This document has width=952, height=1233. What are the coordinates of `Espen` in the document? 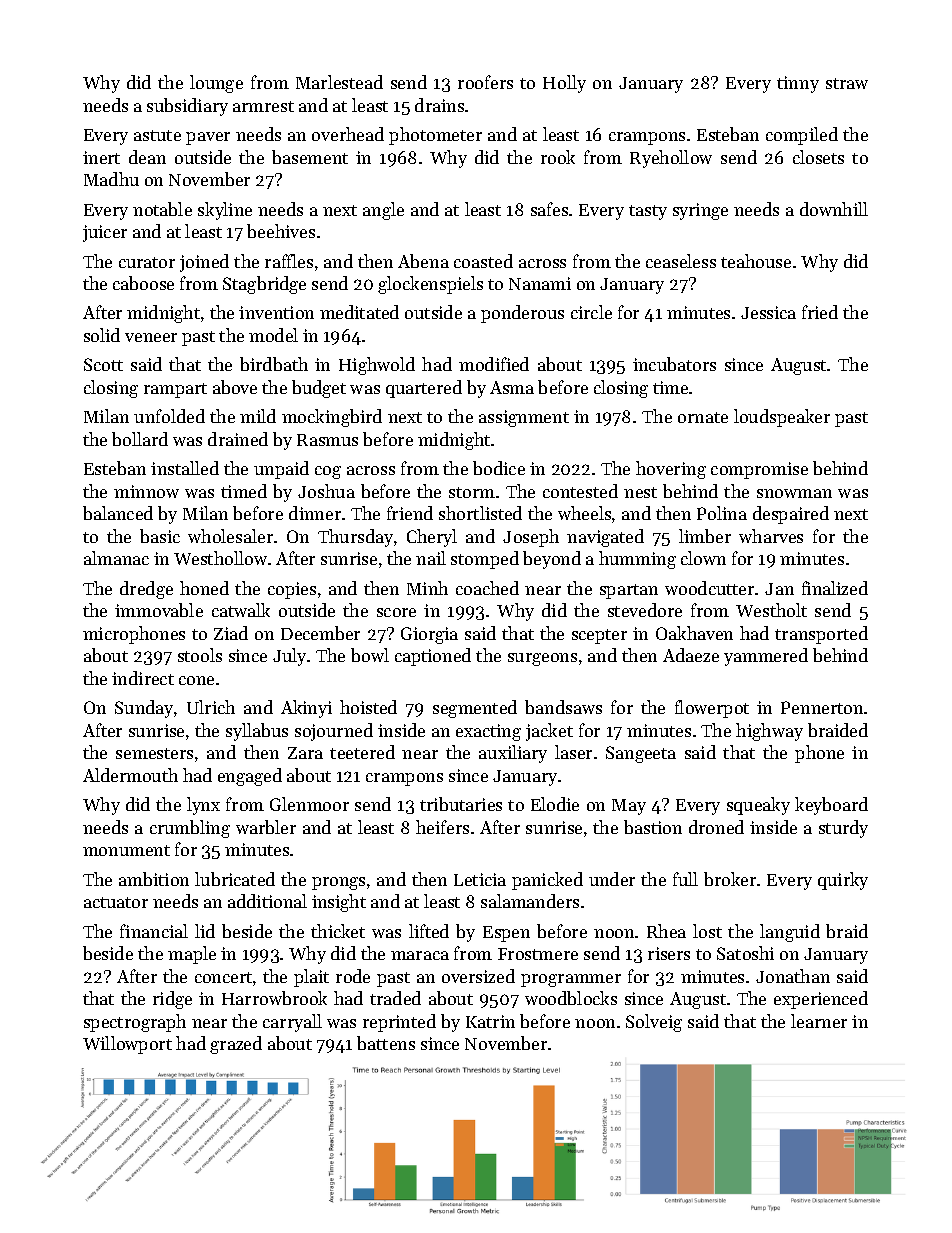 It's located at (506, 934).
